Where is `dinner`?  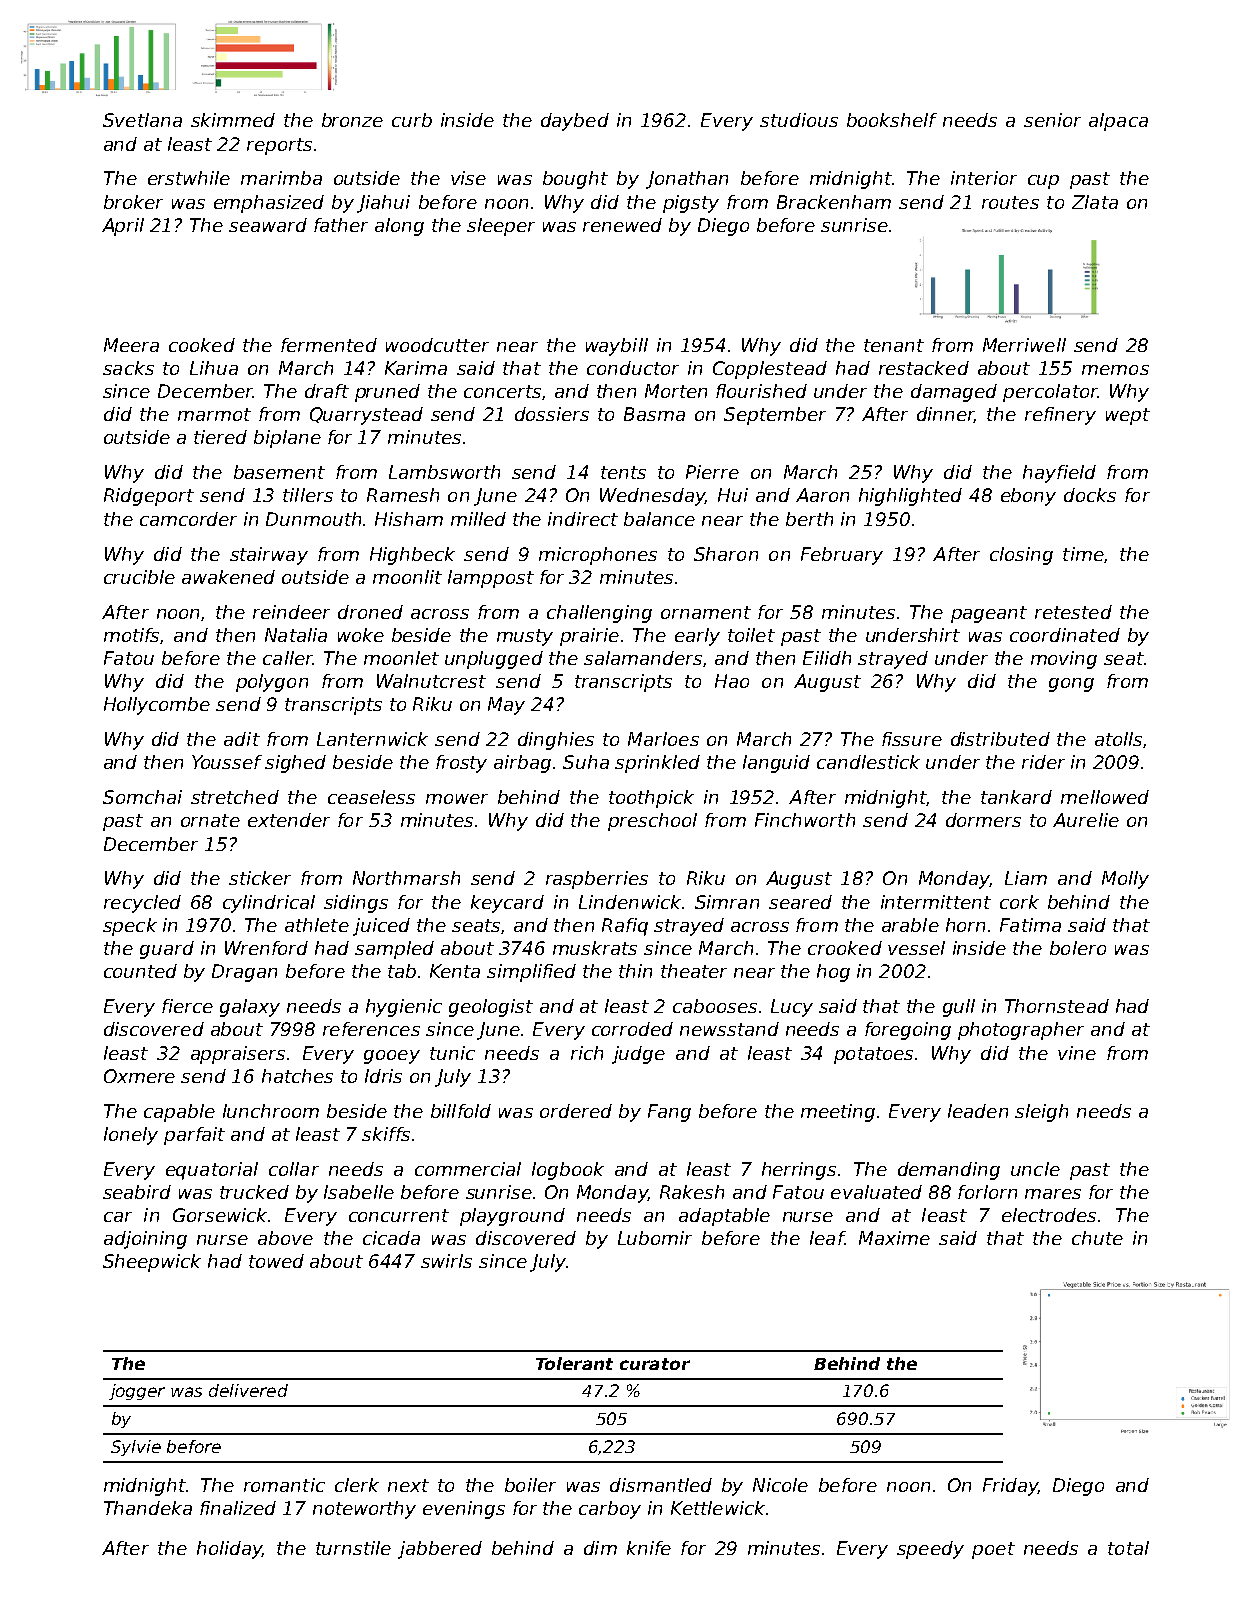 dinner is located at coordinates (945, 415).
